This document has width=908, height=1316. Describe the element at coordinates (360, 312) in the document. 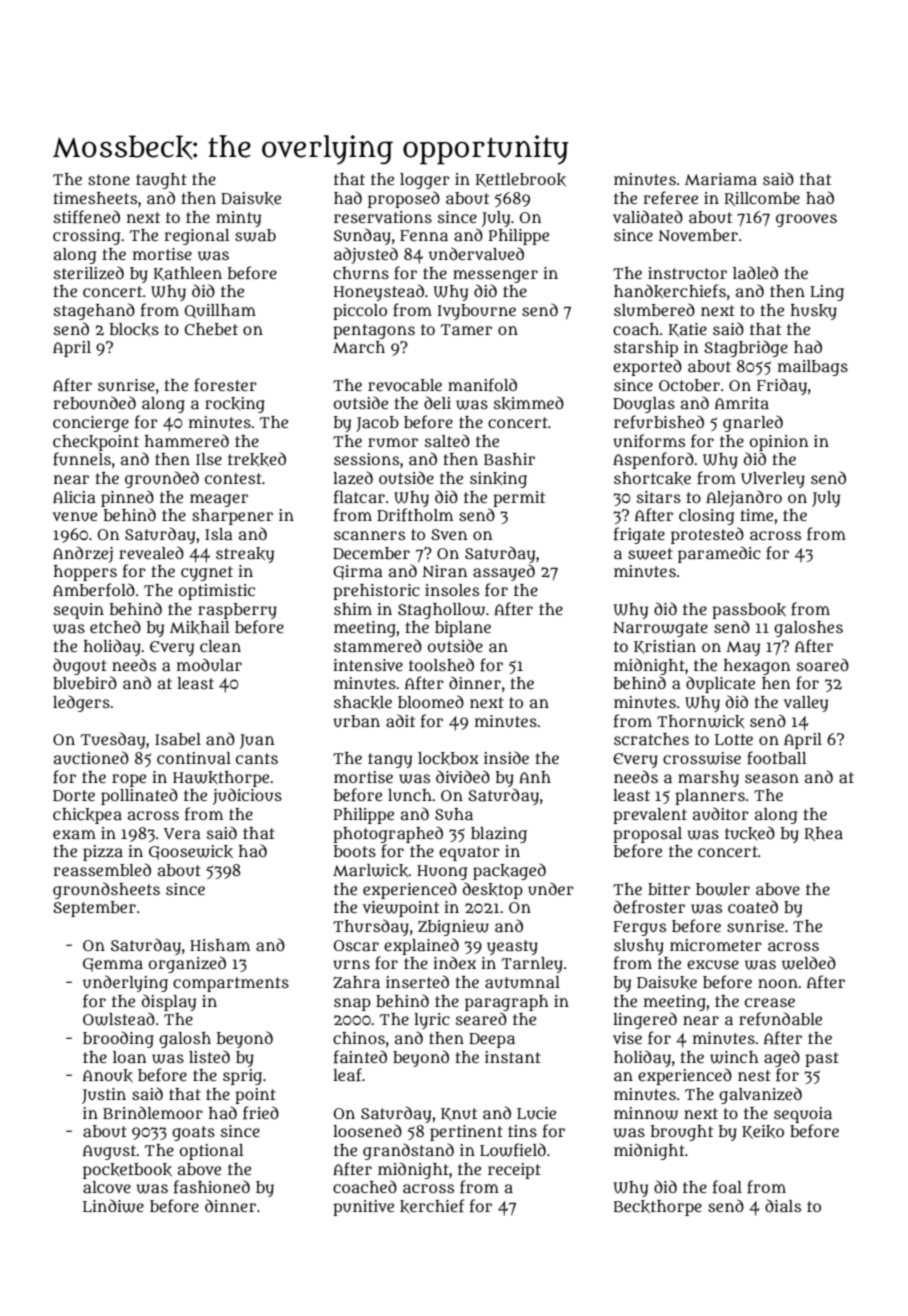

I see `piccolo` at that location.
